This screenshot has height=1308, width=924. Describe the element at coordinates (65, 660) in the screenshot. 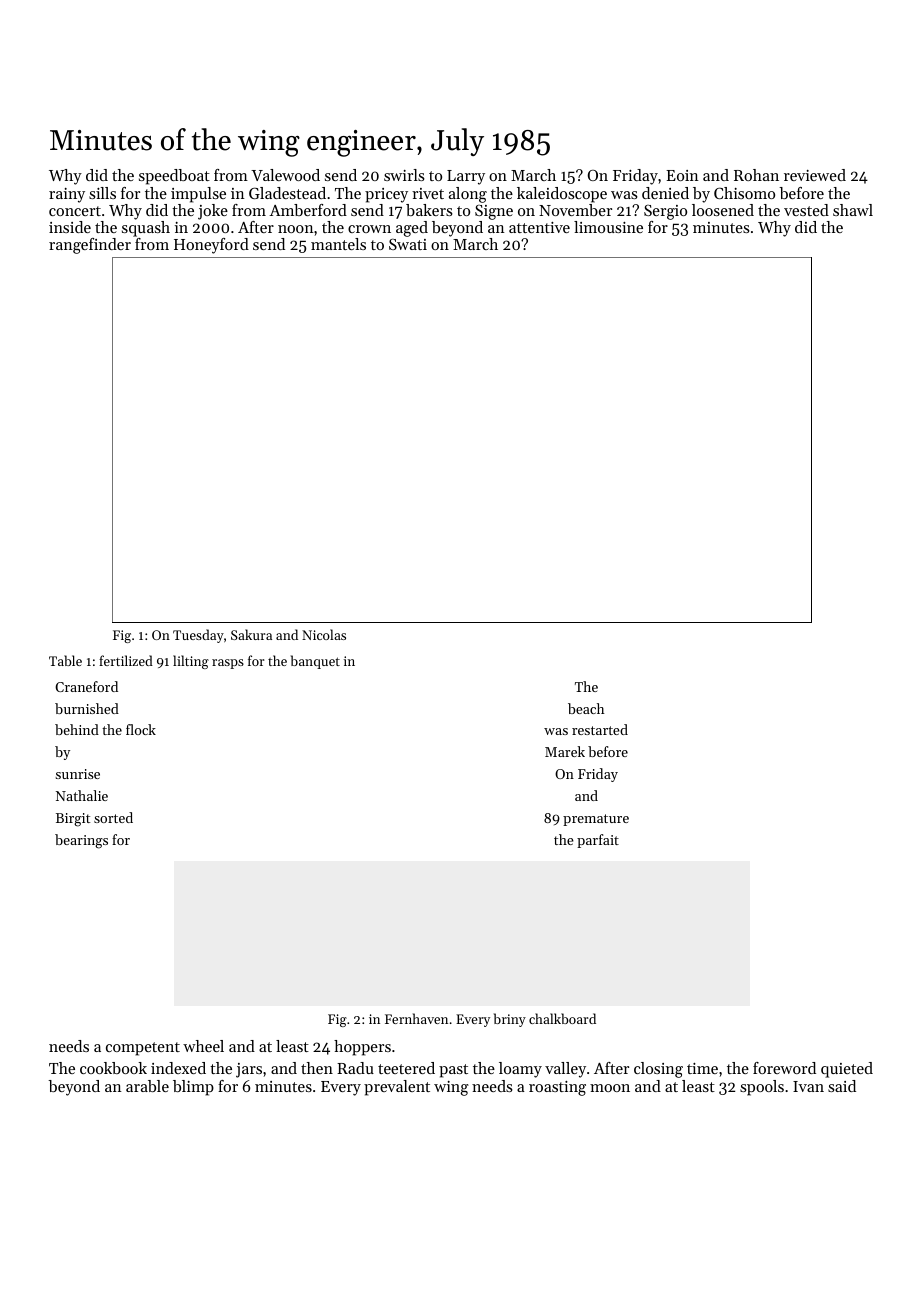

I see `Table` at that location.
